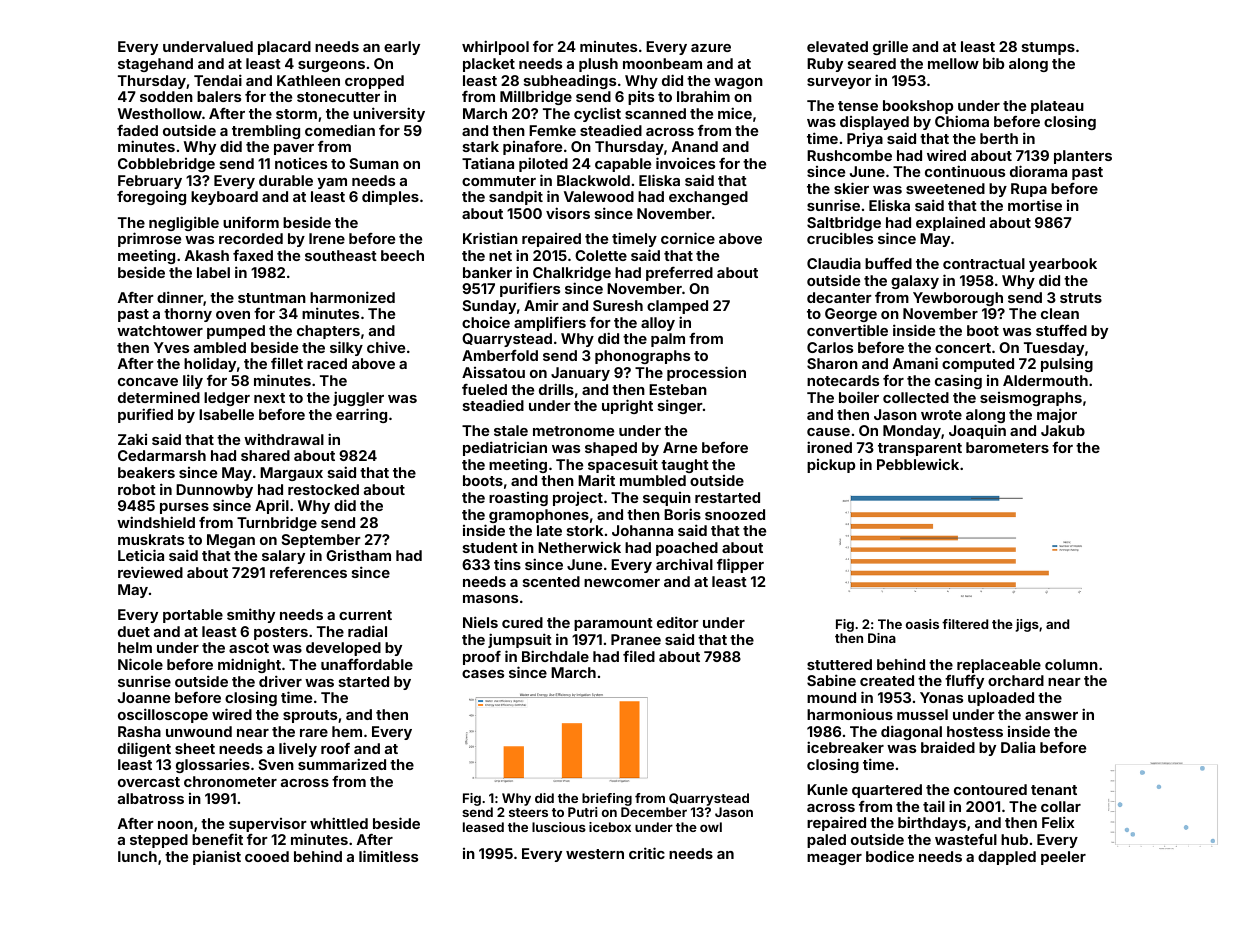 This document has width=1233, height=952. What do you see at coordinates (687, 549) in the document?
I see `poached` at bounding box center [687, 549].
